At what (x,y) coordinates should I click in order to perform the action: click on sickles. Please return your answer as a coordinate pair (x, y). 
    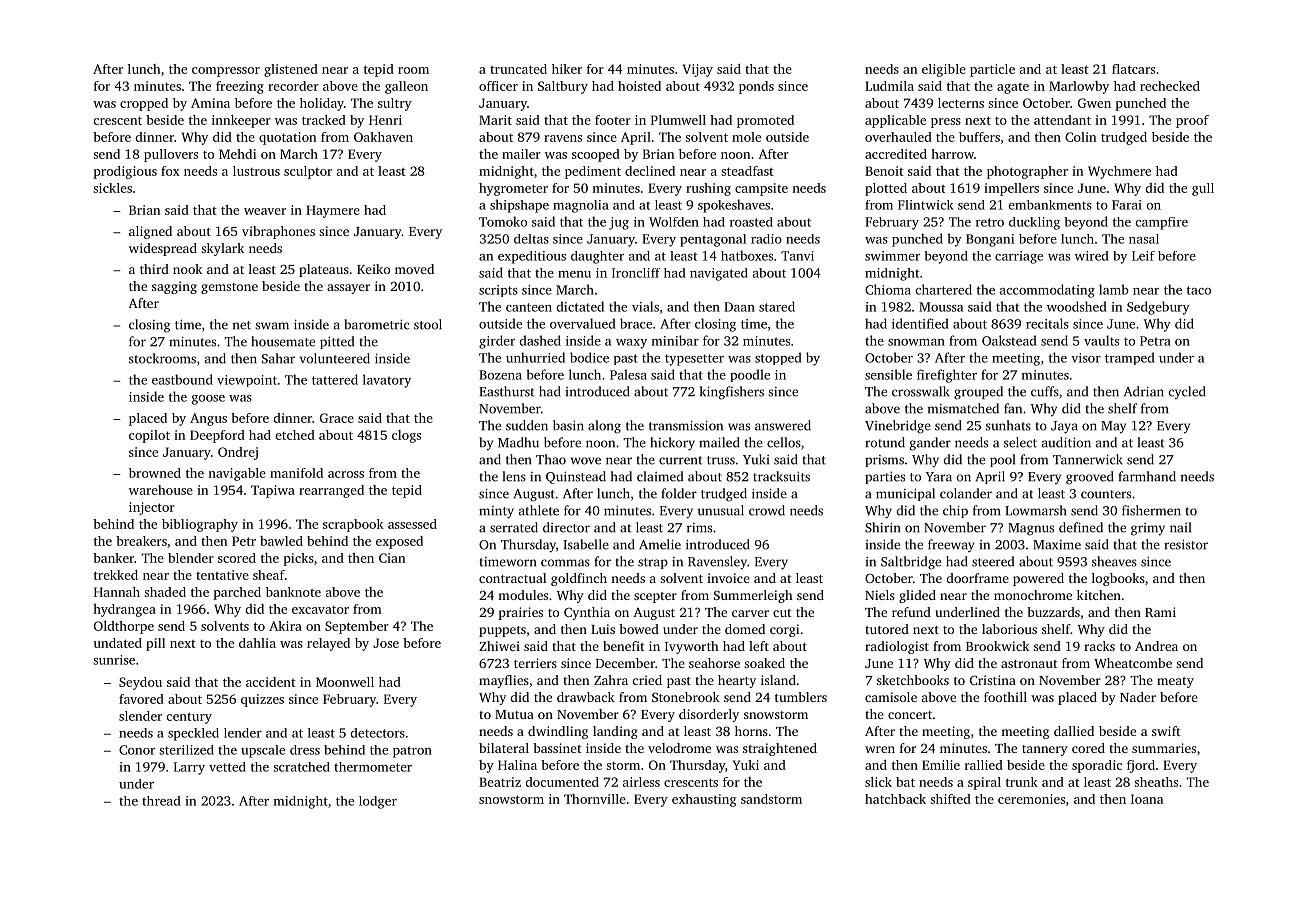
    Looking at the image, I should click on (112, 188).
